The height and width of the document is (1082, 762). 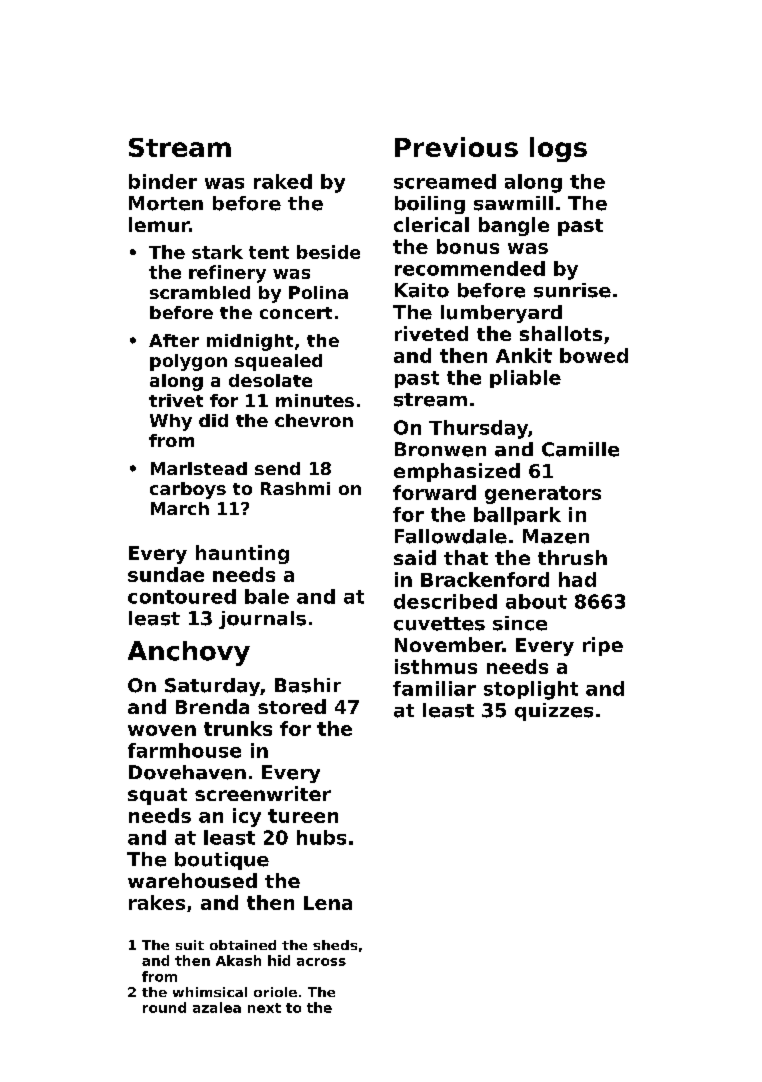 I want to click on Mazen, so click(x=556, y=536).
